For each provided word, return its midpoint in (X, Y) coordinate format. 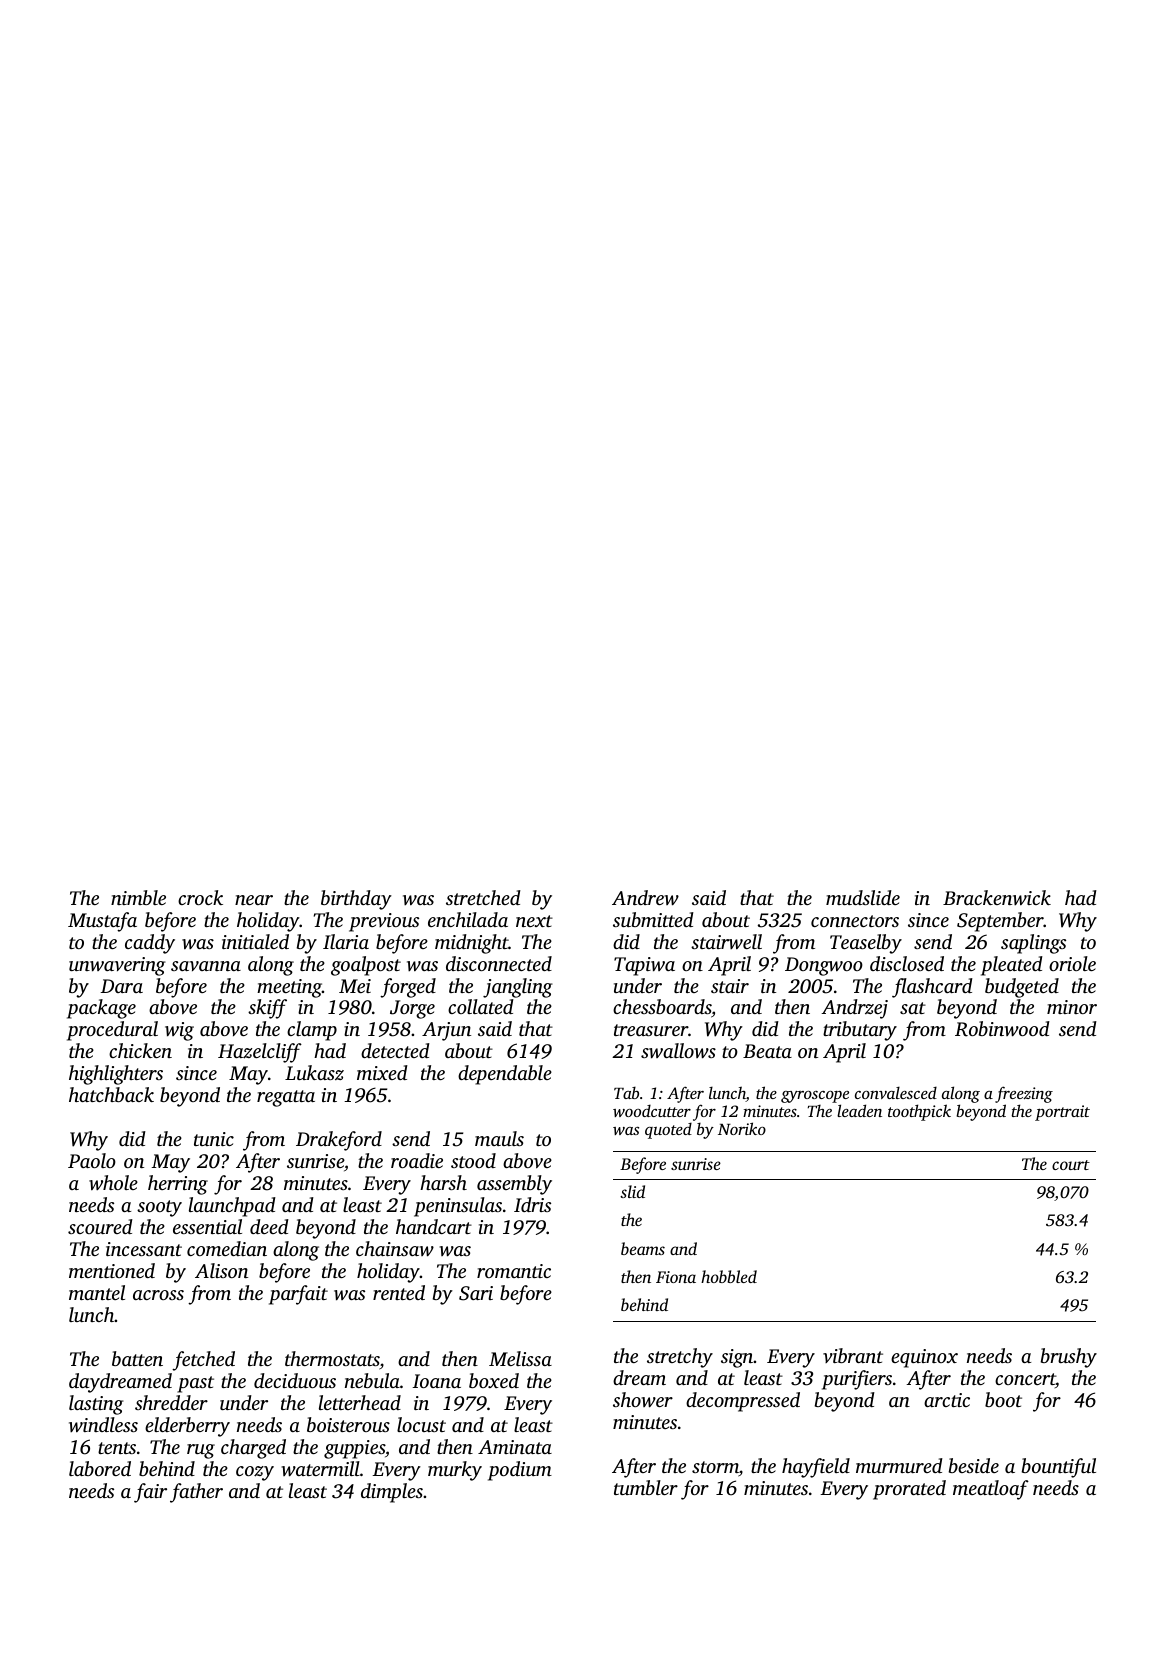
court (1071, 1165)
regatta (286, 1098)
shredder (171, 1402)
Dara (121, 986)
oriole (1072, 963)
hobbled (729, 1276)
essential (207, 1226)
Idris (532, 1204)
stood (473, 1160)
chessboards (662, 1006)
